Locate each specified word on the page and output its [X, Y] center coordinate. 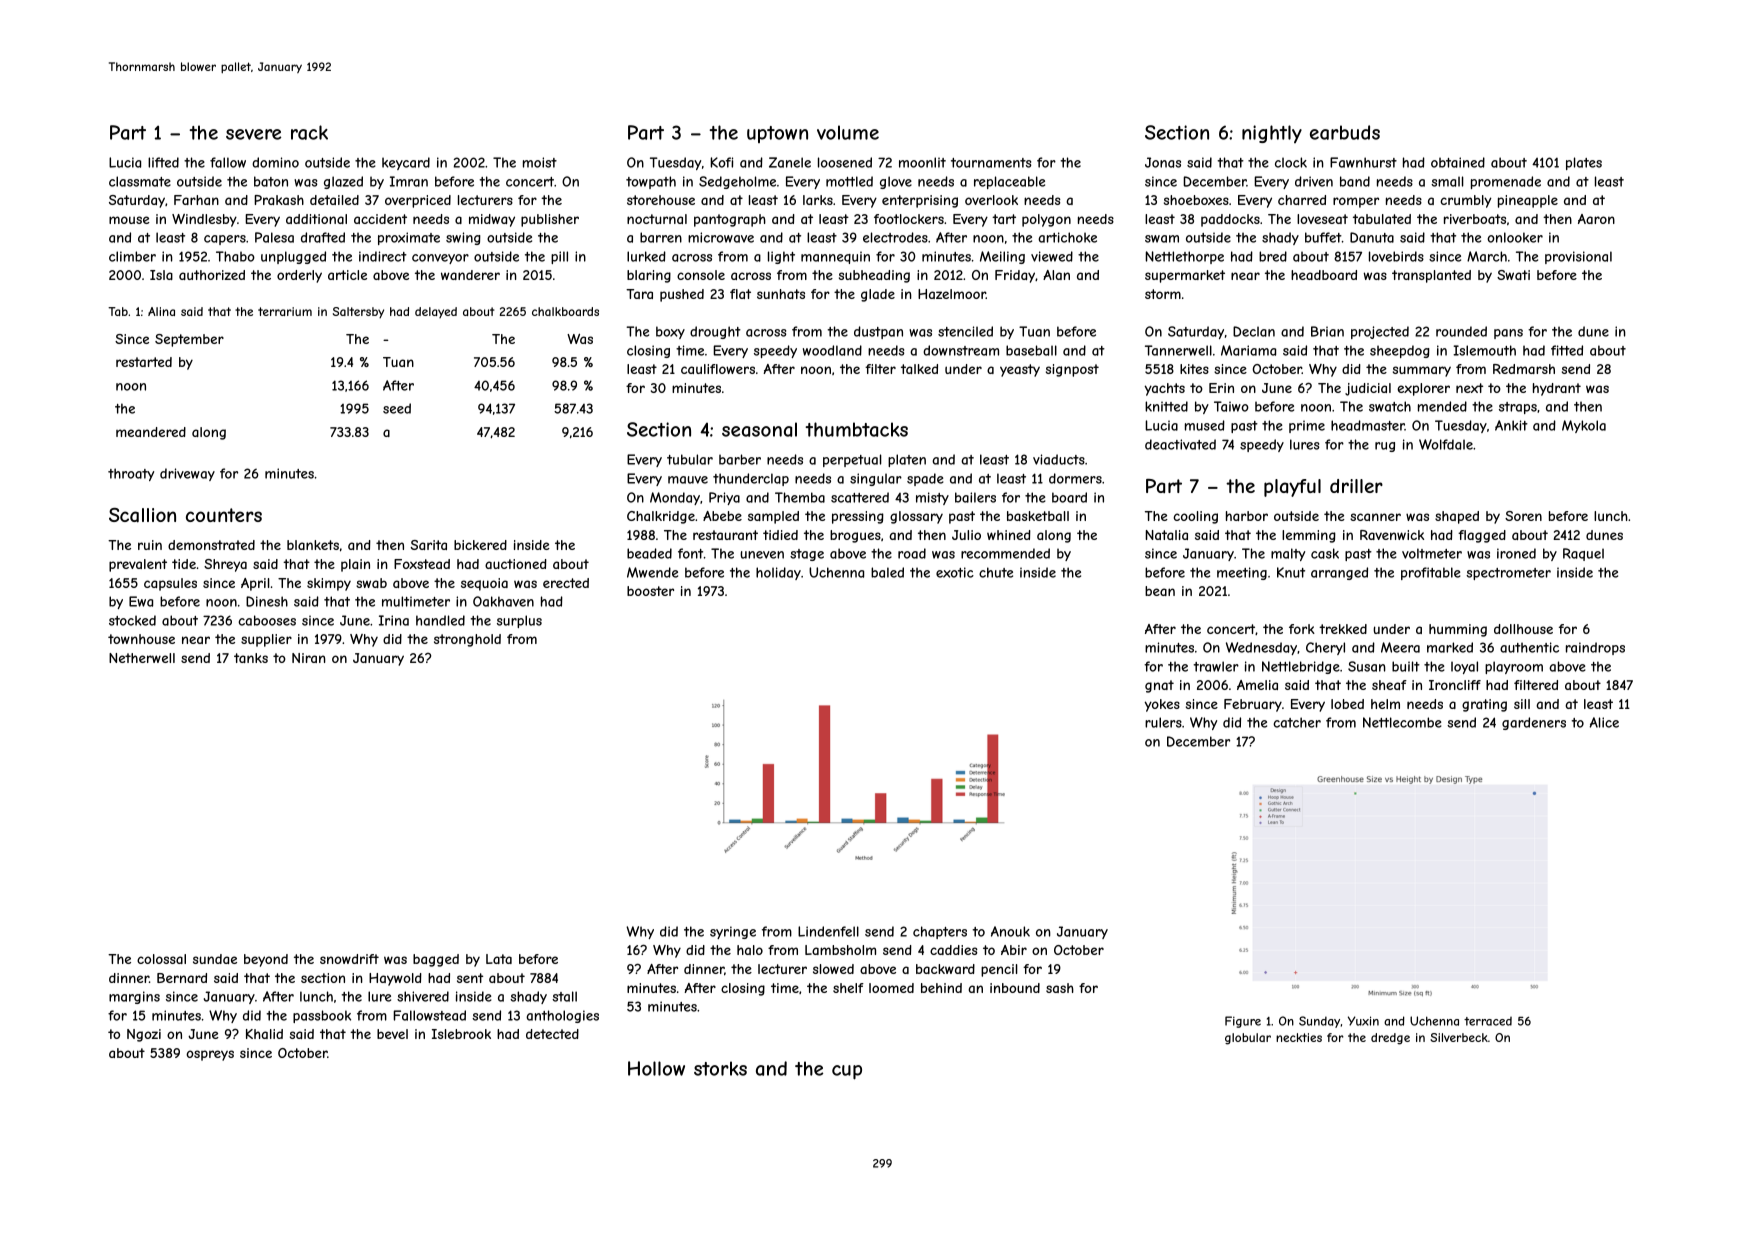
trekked [1343, 629]
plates [1584, 163]
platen [907, 460]
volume [848, 132]
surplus [519, 621]
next [1469, 388]
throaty [131, 474]
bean [1160, 591]
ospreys [210, 1055]
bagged [436, 960]
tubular [690, 459]
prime [1307, 426]
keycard [406, 163]
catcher [1297, 722]
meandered [151, 432]
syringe [733, 932]
